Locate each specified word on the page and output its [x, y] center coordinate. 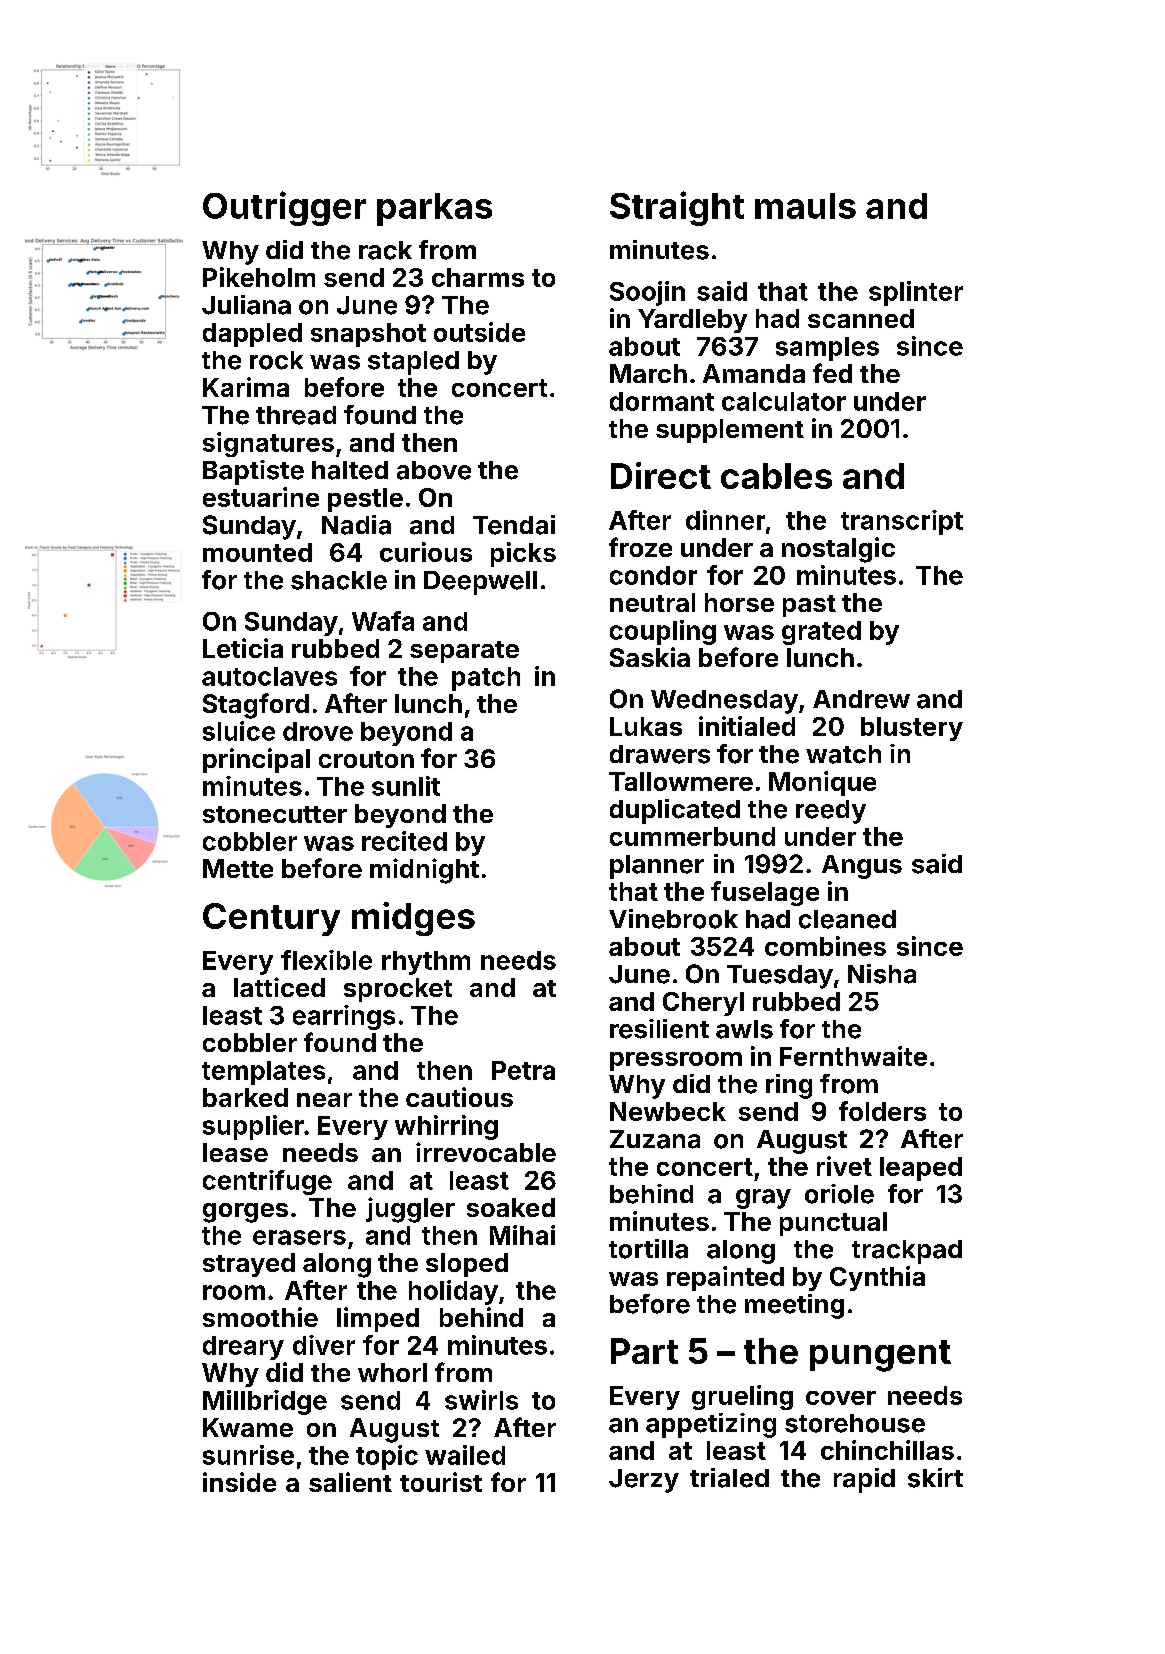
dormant [662, 401]
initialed [747, 726]
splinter [916, 293]
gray [763, 1199]
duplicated [675, 811]
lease [235, 1152]
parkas [434, 209]
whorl [392, 1372]
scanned [861, 318]
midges [413, 919]
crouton [366, 759]
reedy [831, 812]
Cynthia [877, 1278]
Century [271, 919]
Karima [246, 387]
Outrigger [284, 208]
